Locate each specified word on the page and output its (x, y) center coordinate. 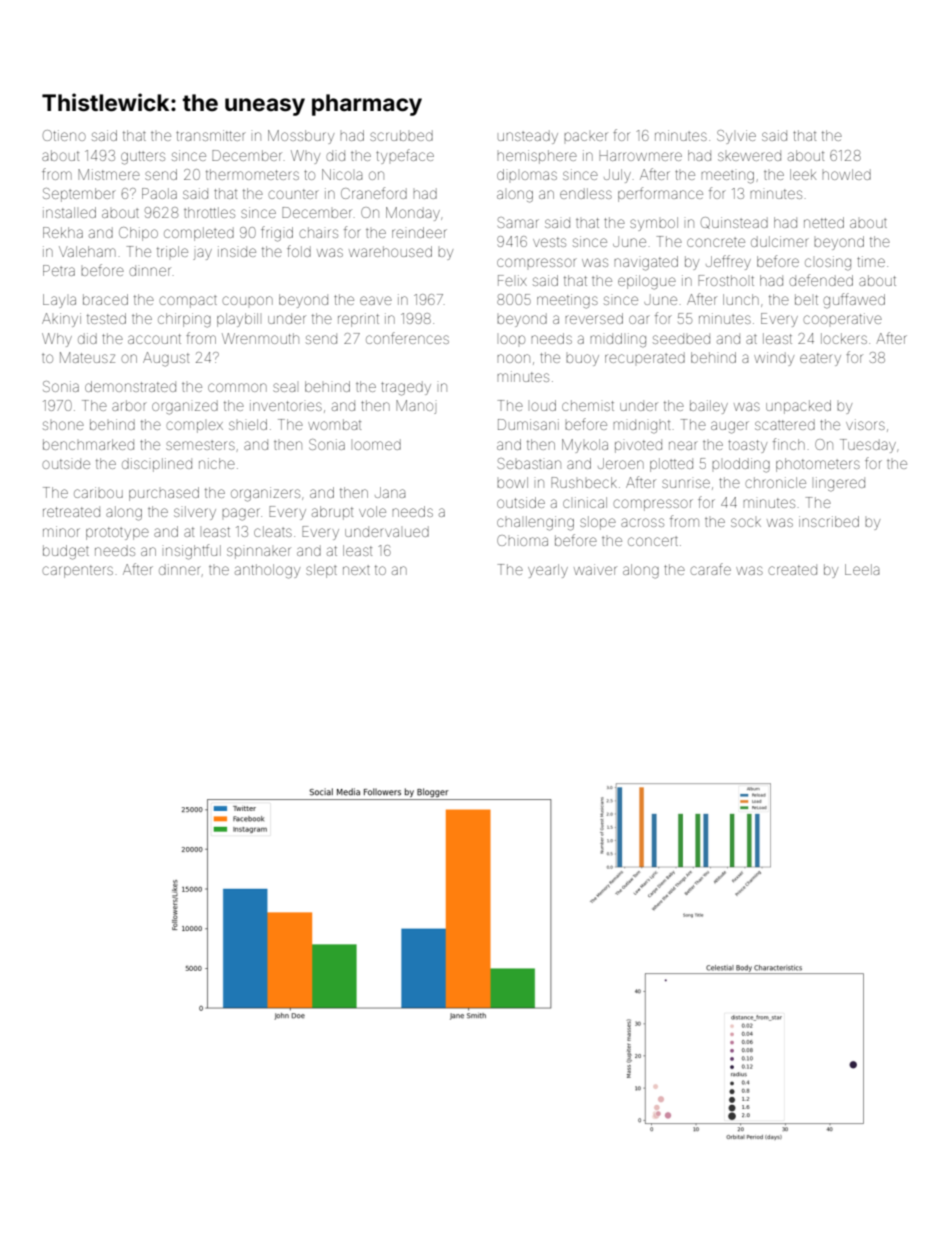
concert (653, 541)
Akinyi (61, 320)
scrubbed (401, 135)
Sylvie (736, 137)
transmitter (211, 135)
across (642, 522)
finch (789, 444)
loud (543, 405)
